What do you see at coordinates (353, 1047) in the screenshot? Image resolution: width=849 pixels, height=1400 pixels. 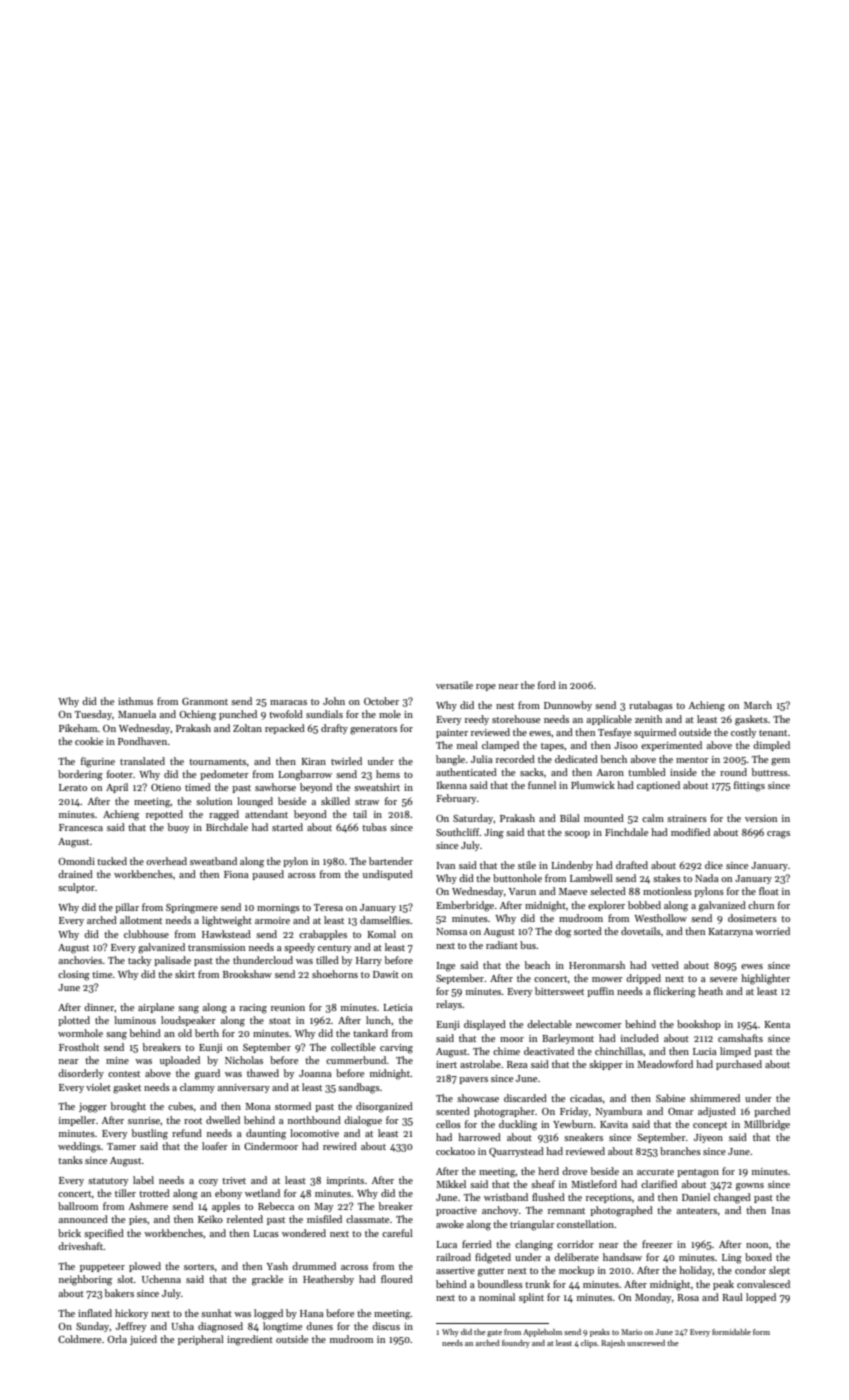 I see `collectible` at bounding box center [353, 1047].
